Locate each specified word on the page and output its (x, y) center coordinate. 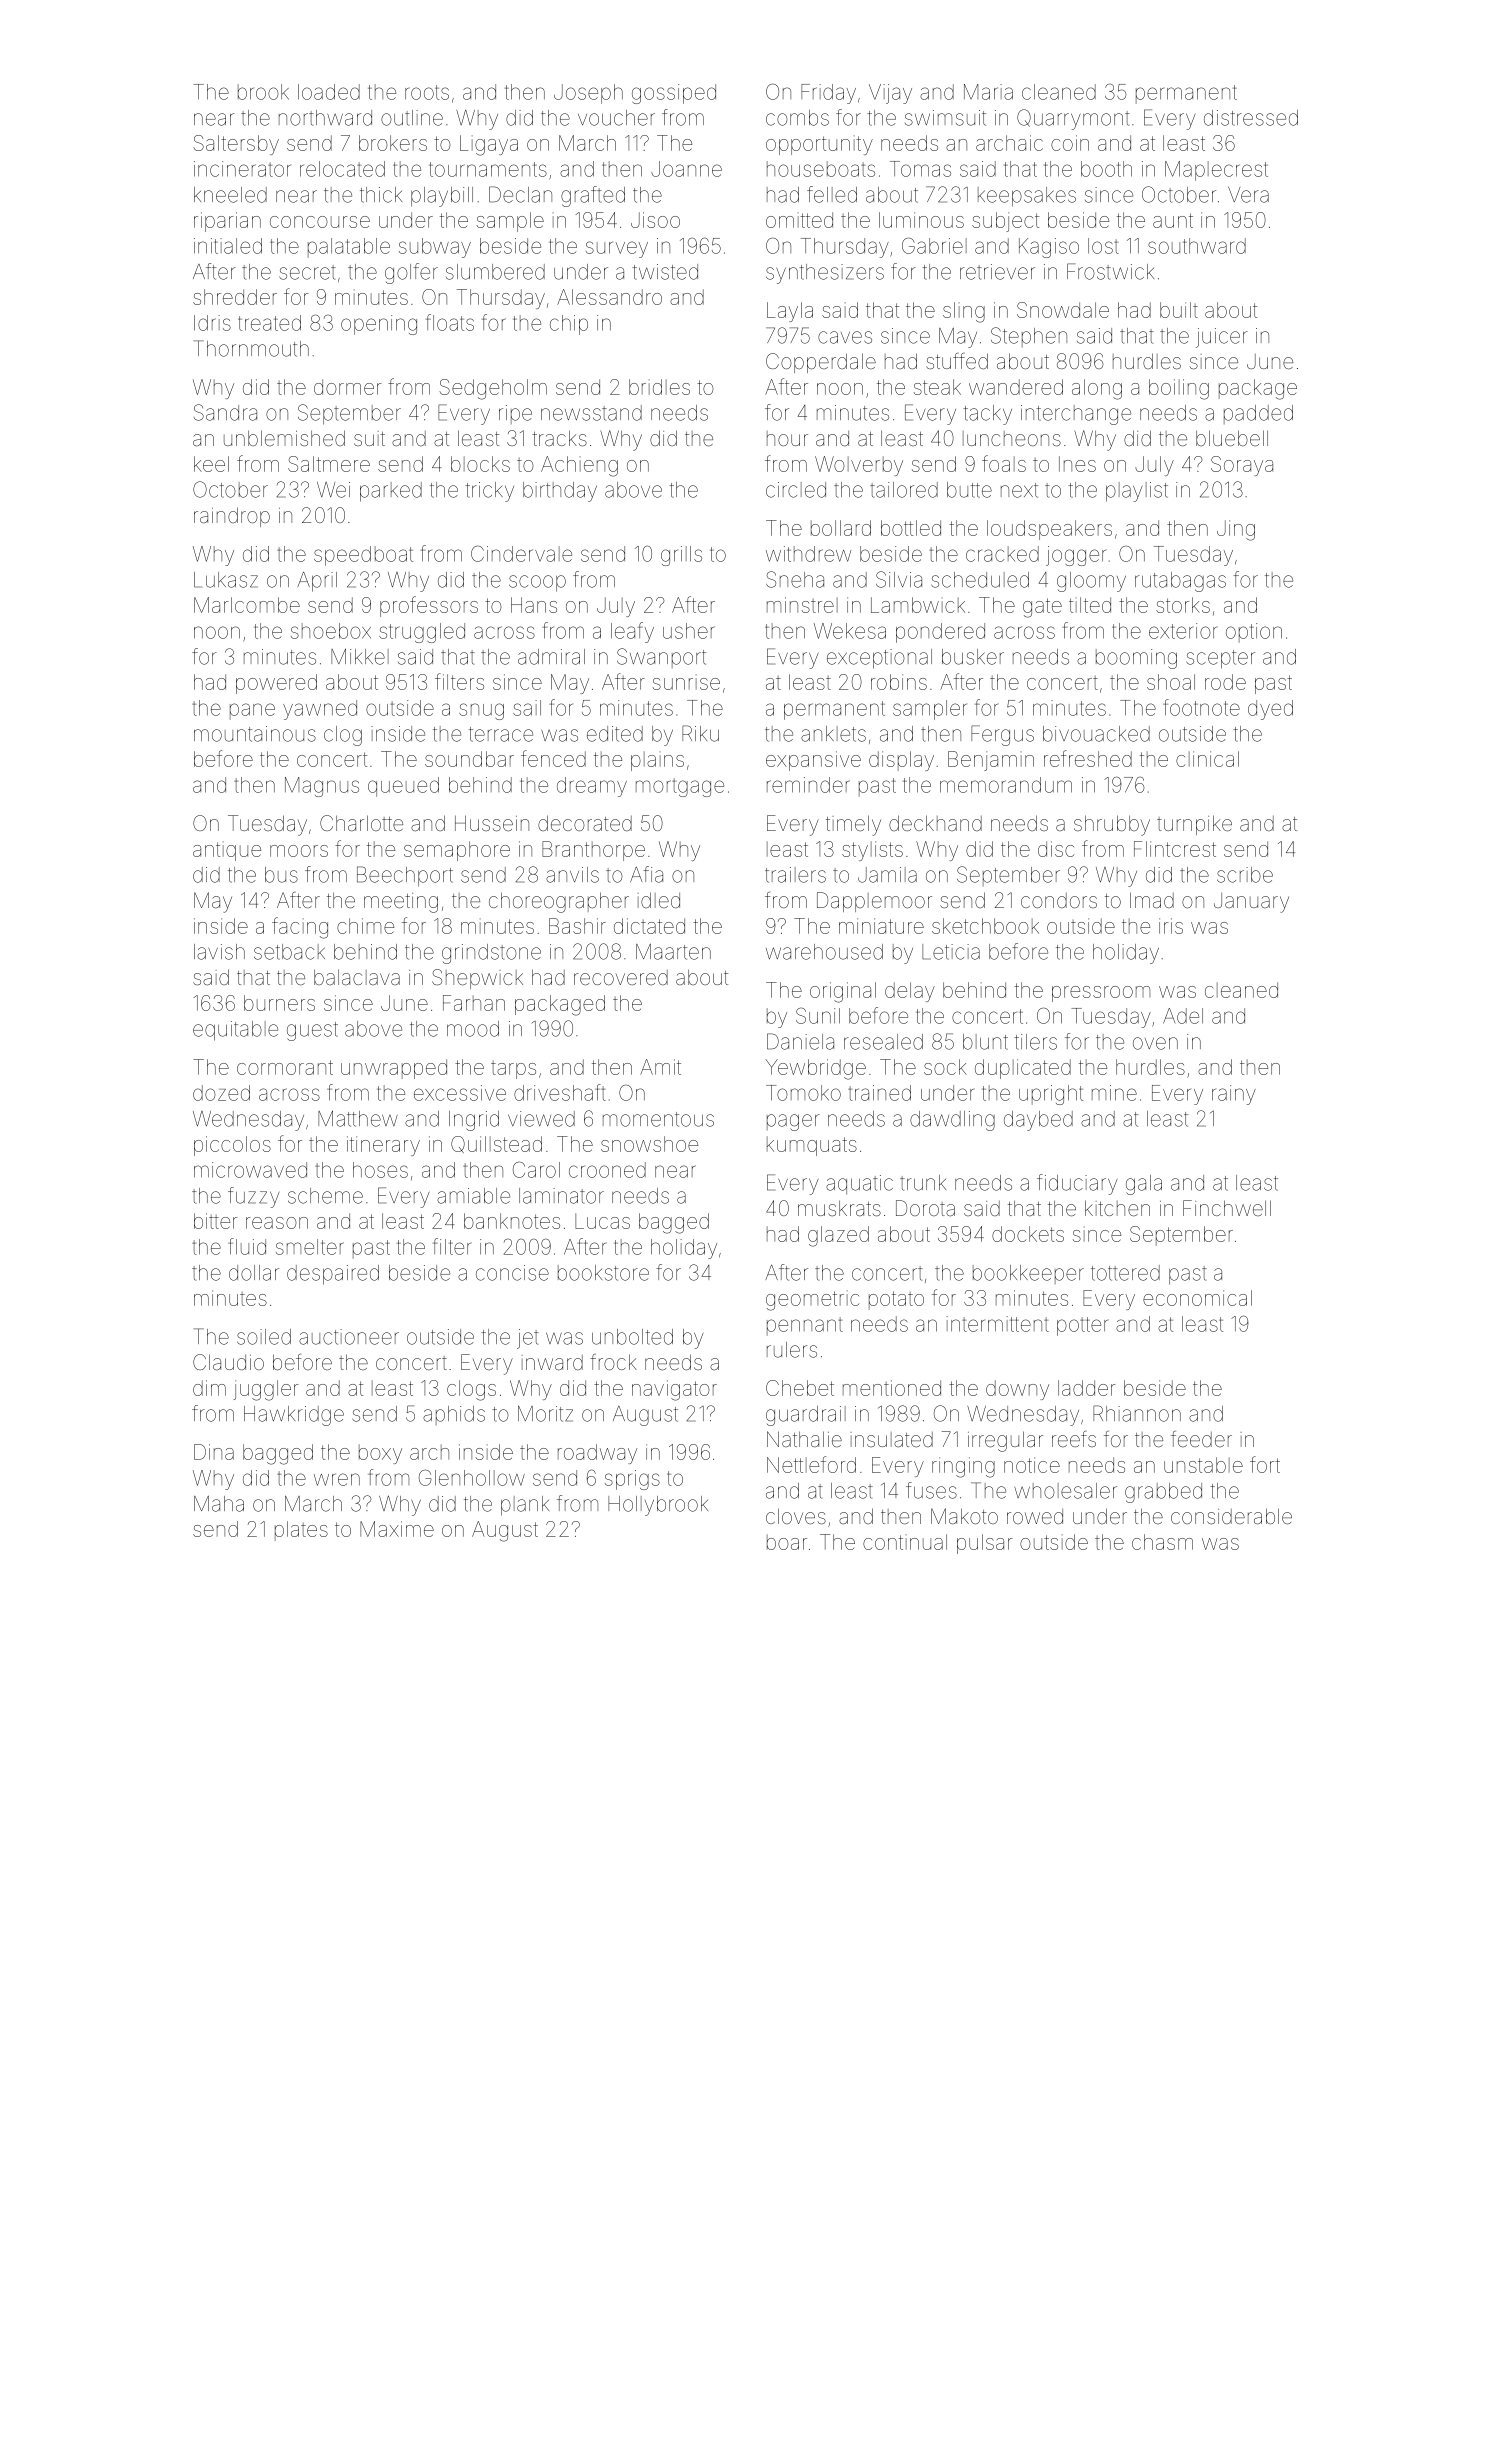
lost (1103, 246)
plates (301, 1531)
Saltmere (329, 464)
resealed (883, 1042)
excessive (460, 1093)
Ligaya (489, 145)
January (1251, 903)
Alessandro (609, 297)
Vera (1248, 195)
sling (964, 312)
